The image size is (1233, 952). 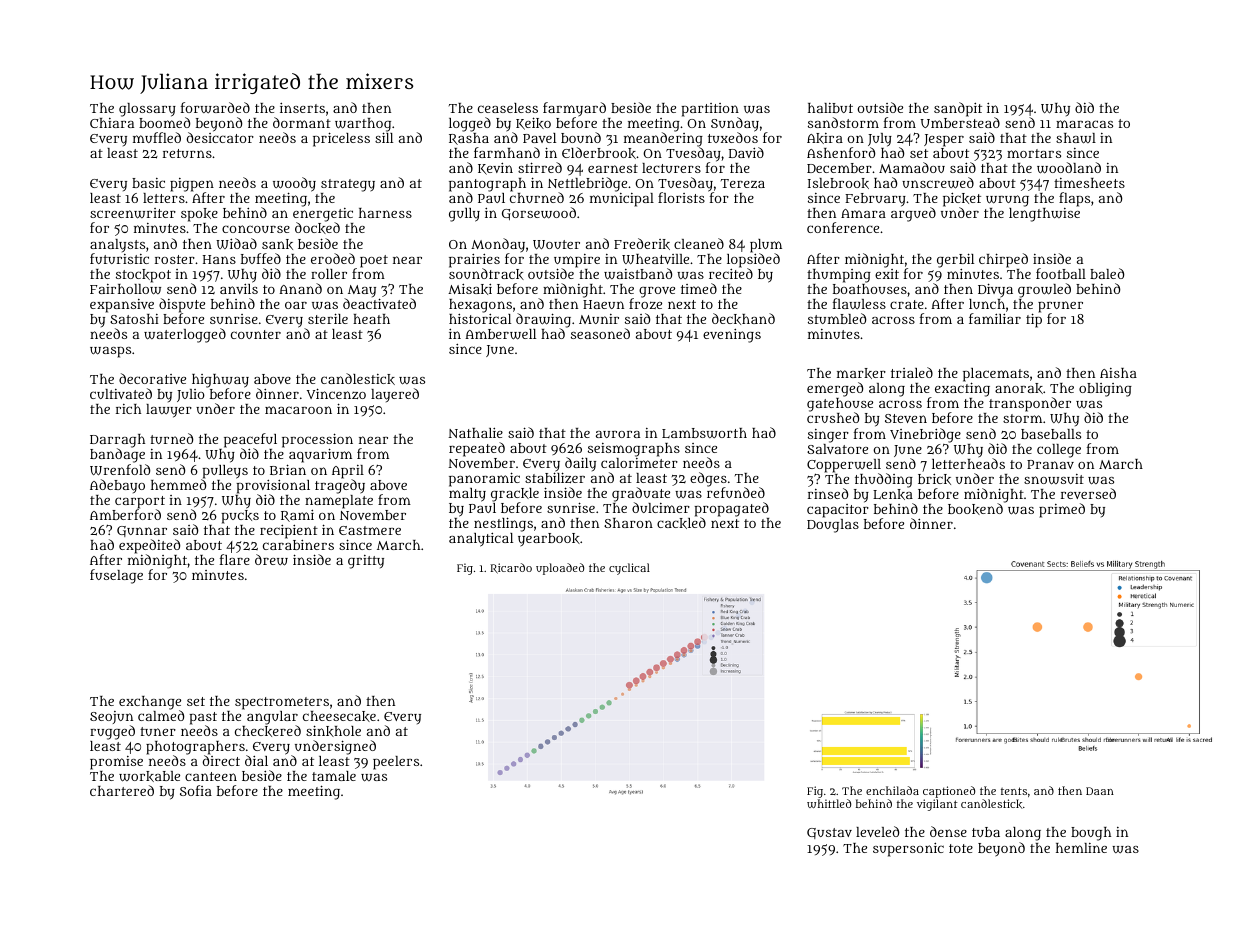 What do you see at coordinates (348, 185) in the screenshot?
I see `strategy` at bounding box center [348, 185].
